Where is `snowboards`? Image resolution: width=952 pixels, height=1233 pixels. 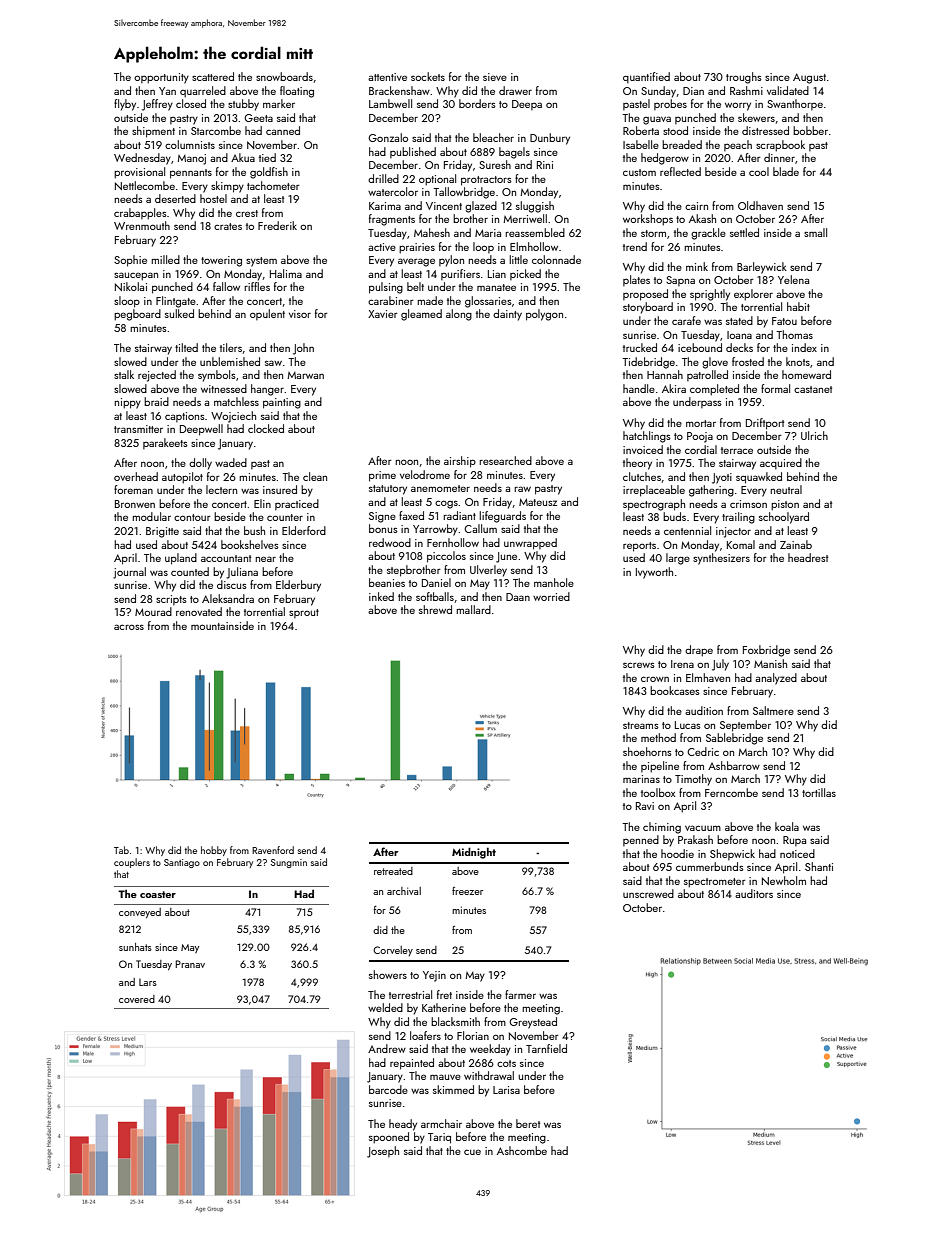 snowboards is located at coordinates (284, 76).
